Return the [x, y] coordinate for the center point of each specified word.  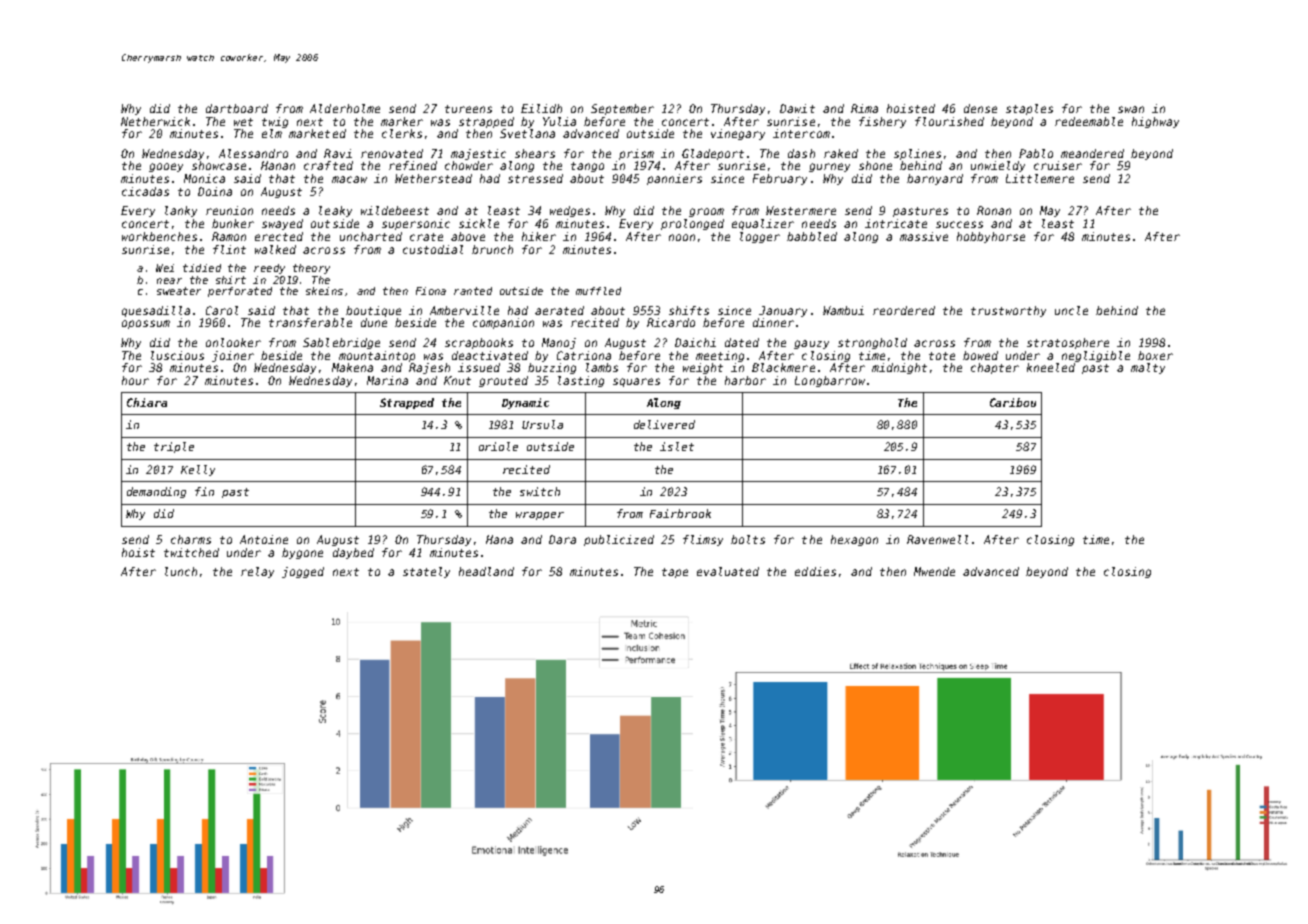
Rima [864, 108]
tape [675, 573]
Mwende [934, 571]
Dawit [797, 108]
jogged [303, 572]
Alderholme [345, 108]
